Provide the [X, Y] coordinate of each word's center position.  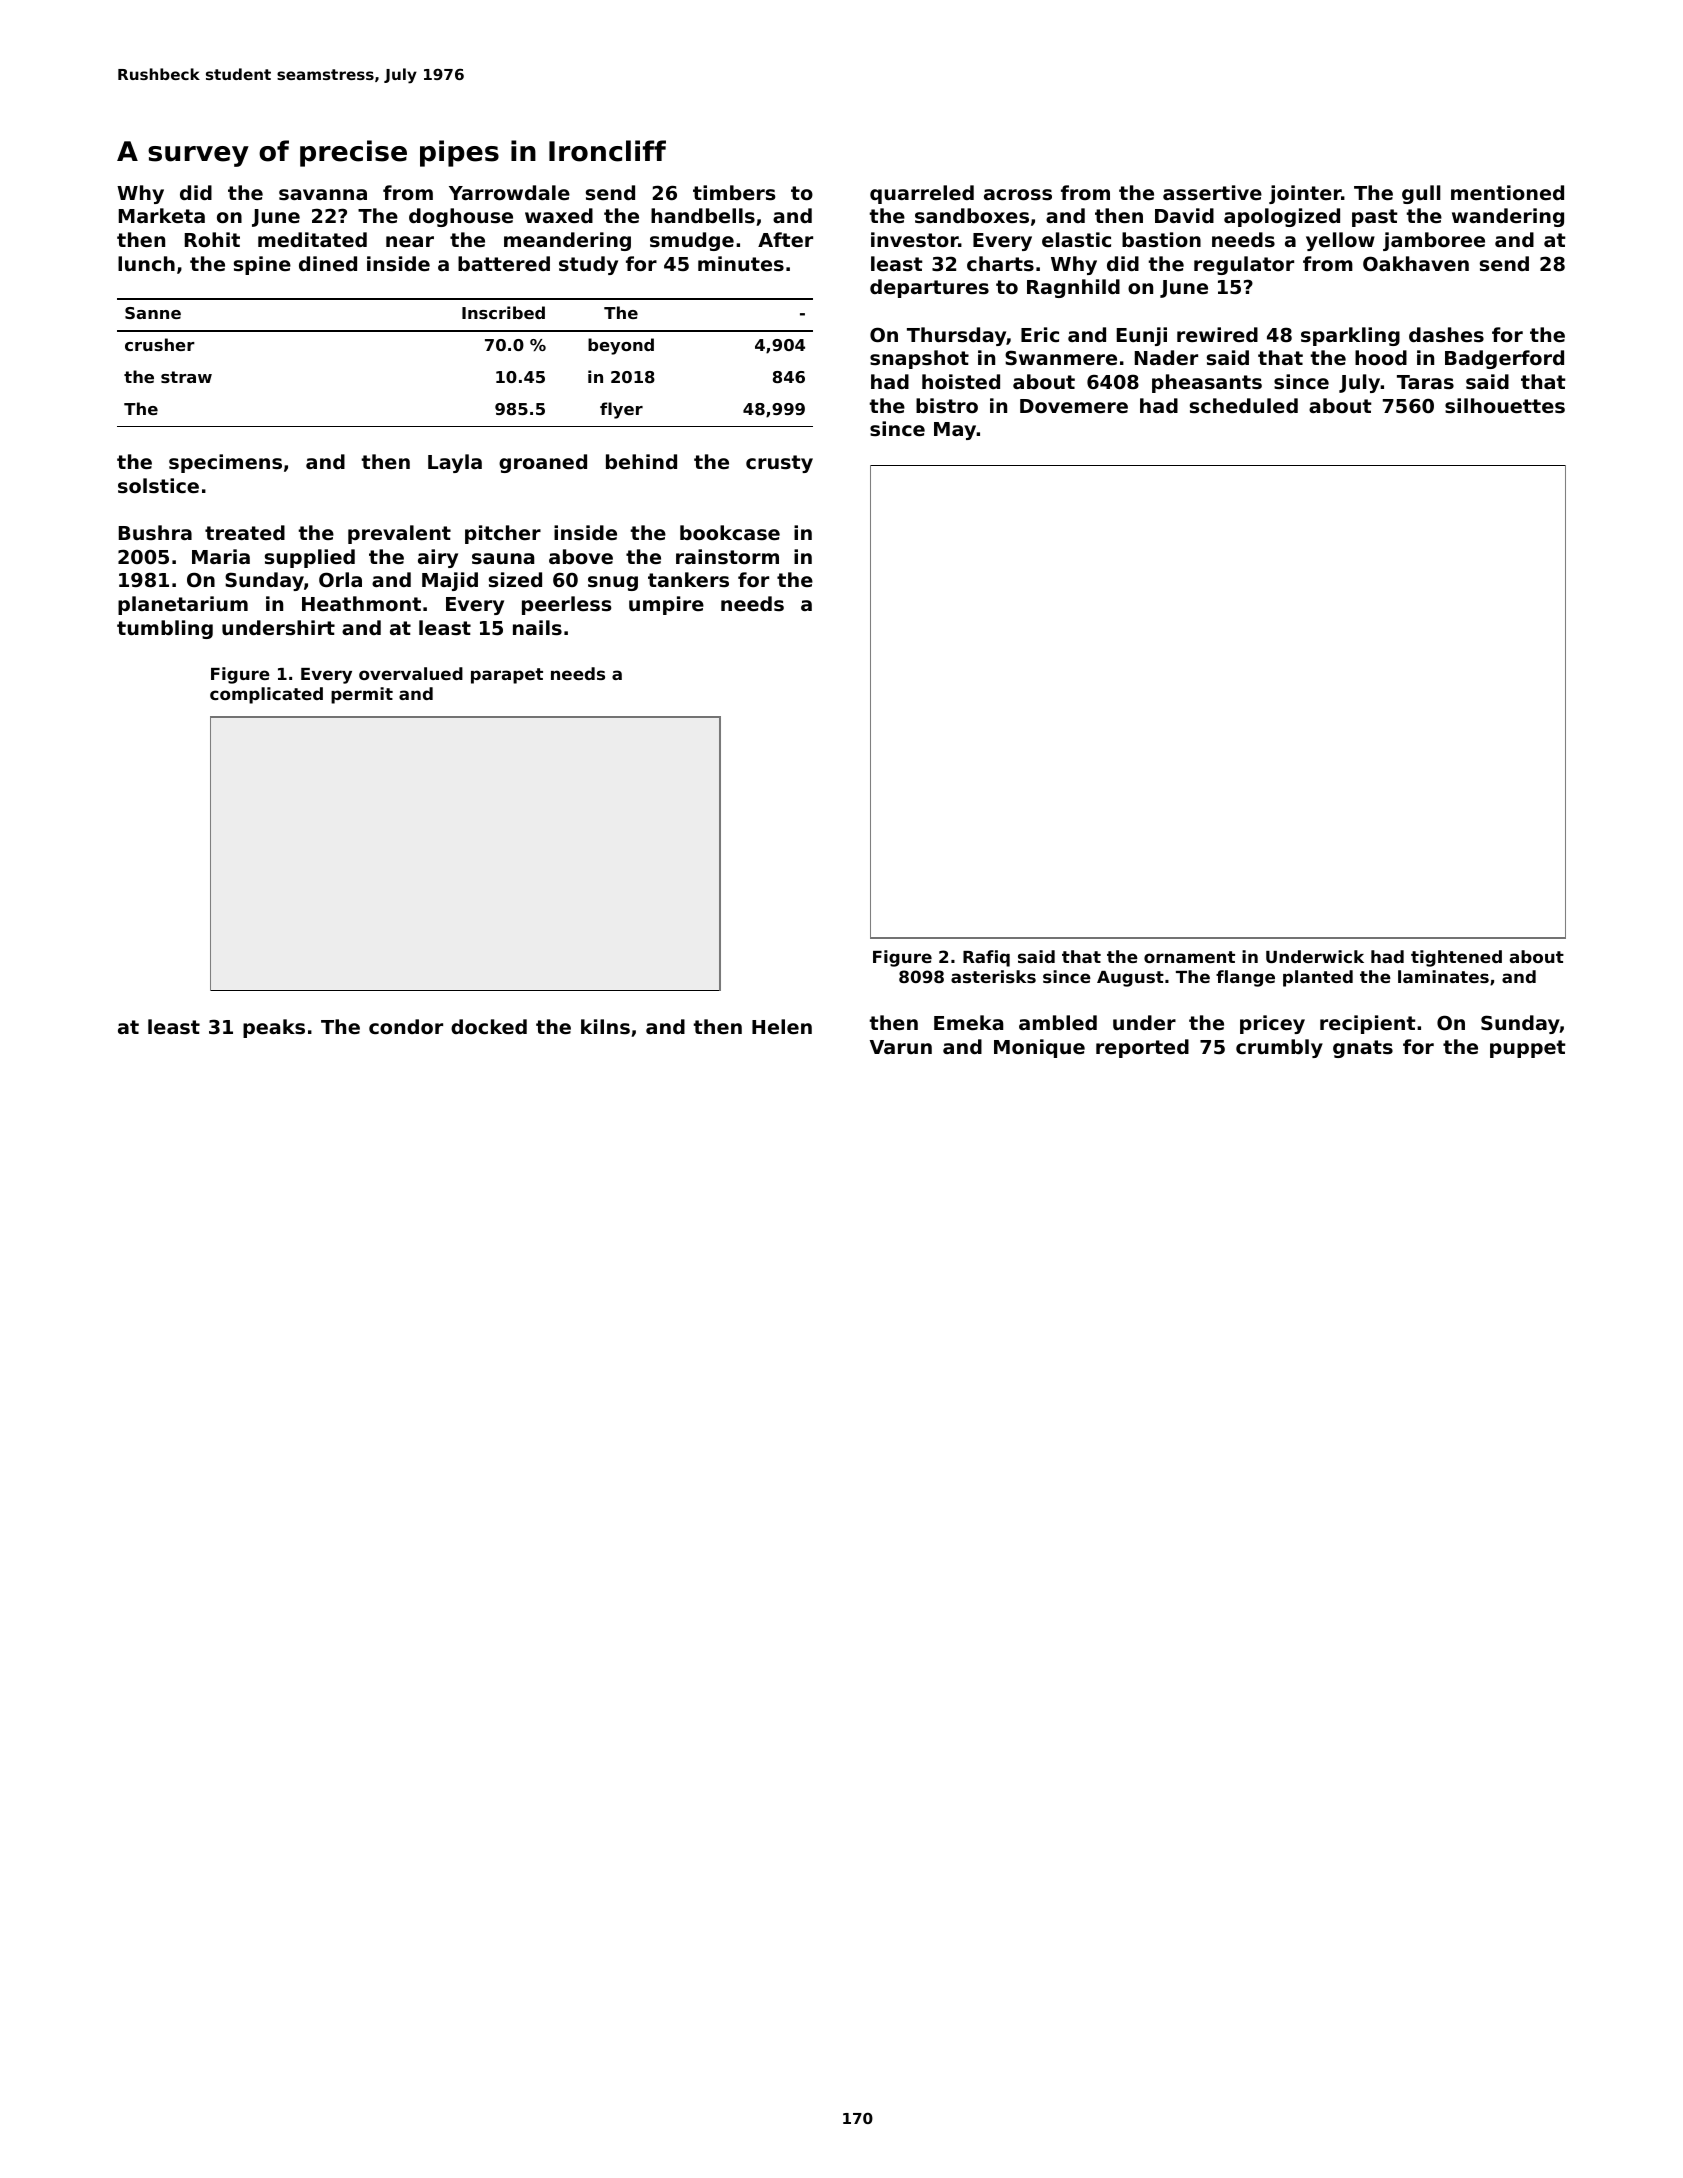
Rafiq [986, 958]
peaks [274, 1028]
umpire [666, 605]
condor [406, 1026]
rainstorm [727, 556]
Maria [221, 556]
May [955, 431]
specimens [225, 463]
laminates [1443, 976]
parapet [507, 676]
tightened [1456, 958]
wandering [1508, 217]
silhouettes [1505, 405]
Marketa [162, 215]
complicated [266, 695]
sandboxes [972, 215]
